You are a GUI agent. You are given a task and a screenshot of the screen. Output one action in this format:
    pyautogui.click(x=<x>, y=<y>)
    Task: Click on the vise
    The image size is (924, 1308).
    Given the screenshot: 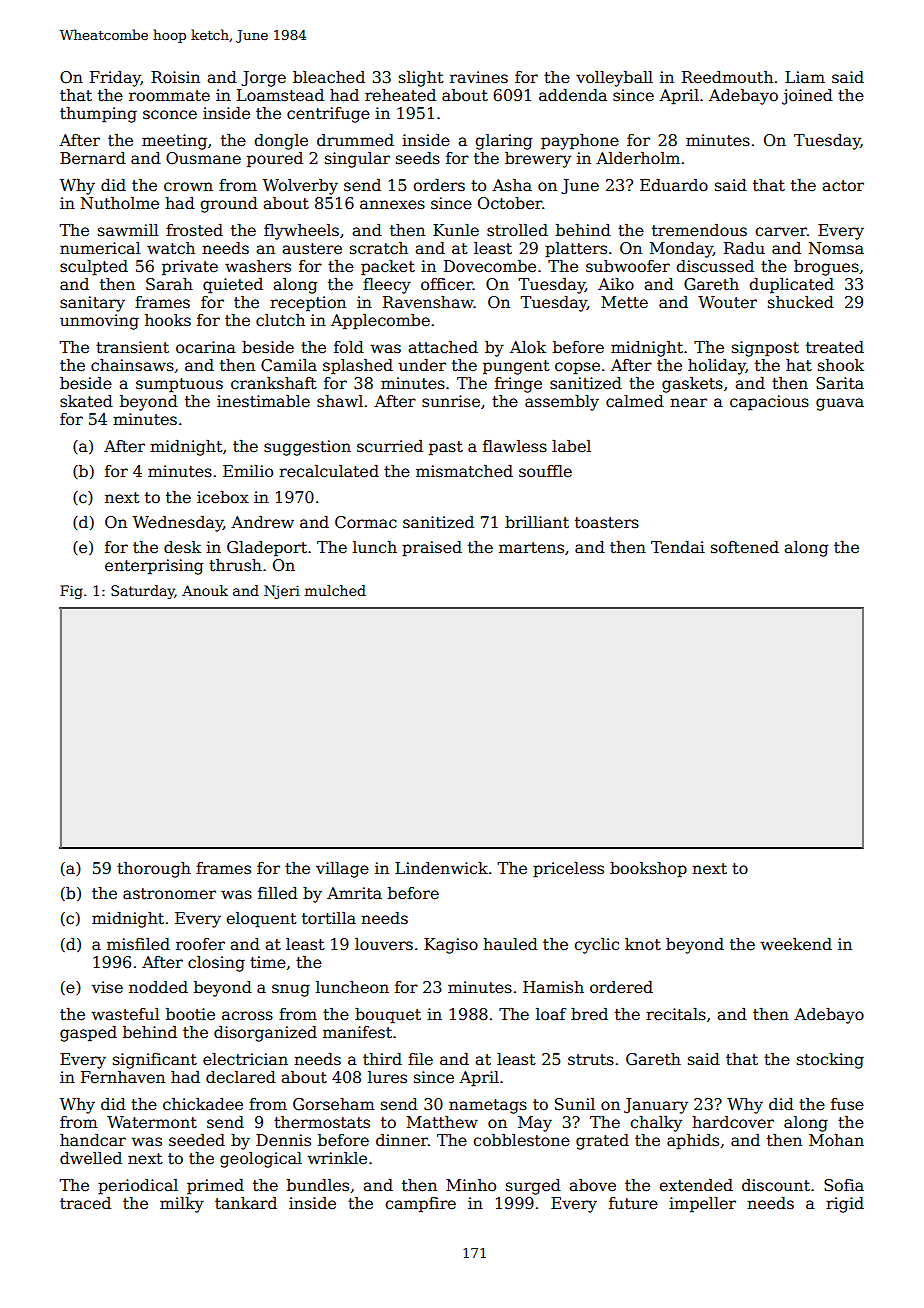 What is the action you would take?
    pyautogui.click(x=107, y=987)
